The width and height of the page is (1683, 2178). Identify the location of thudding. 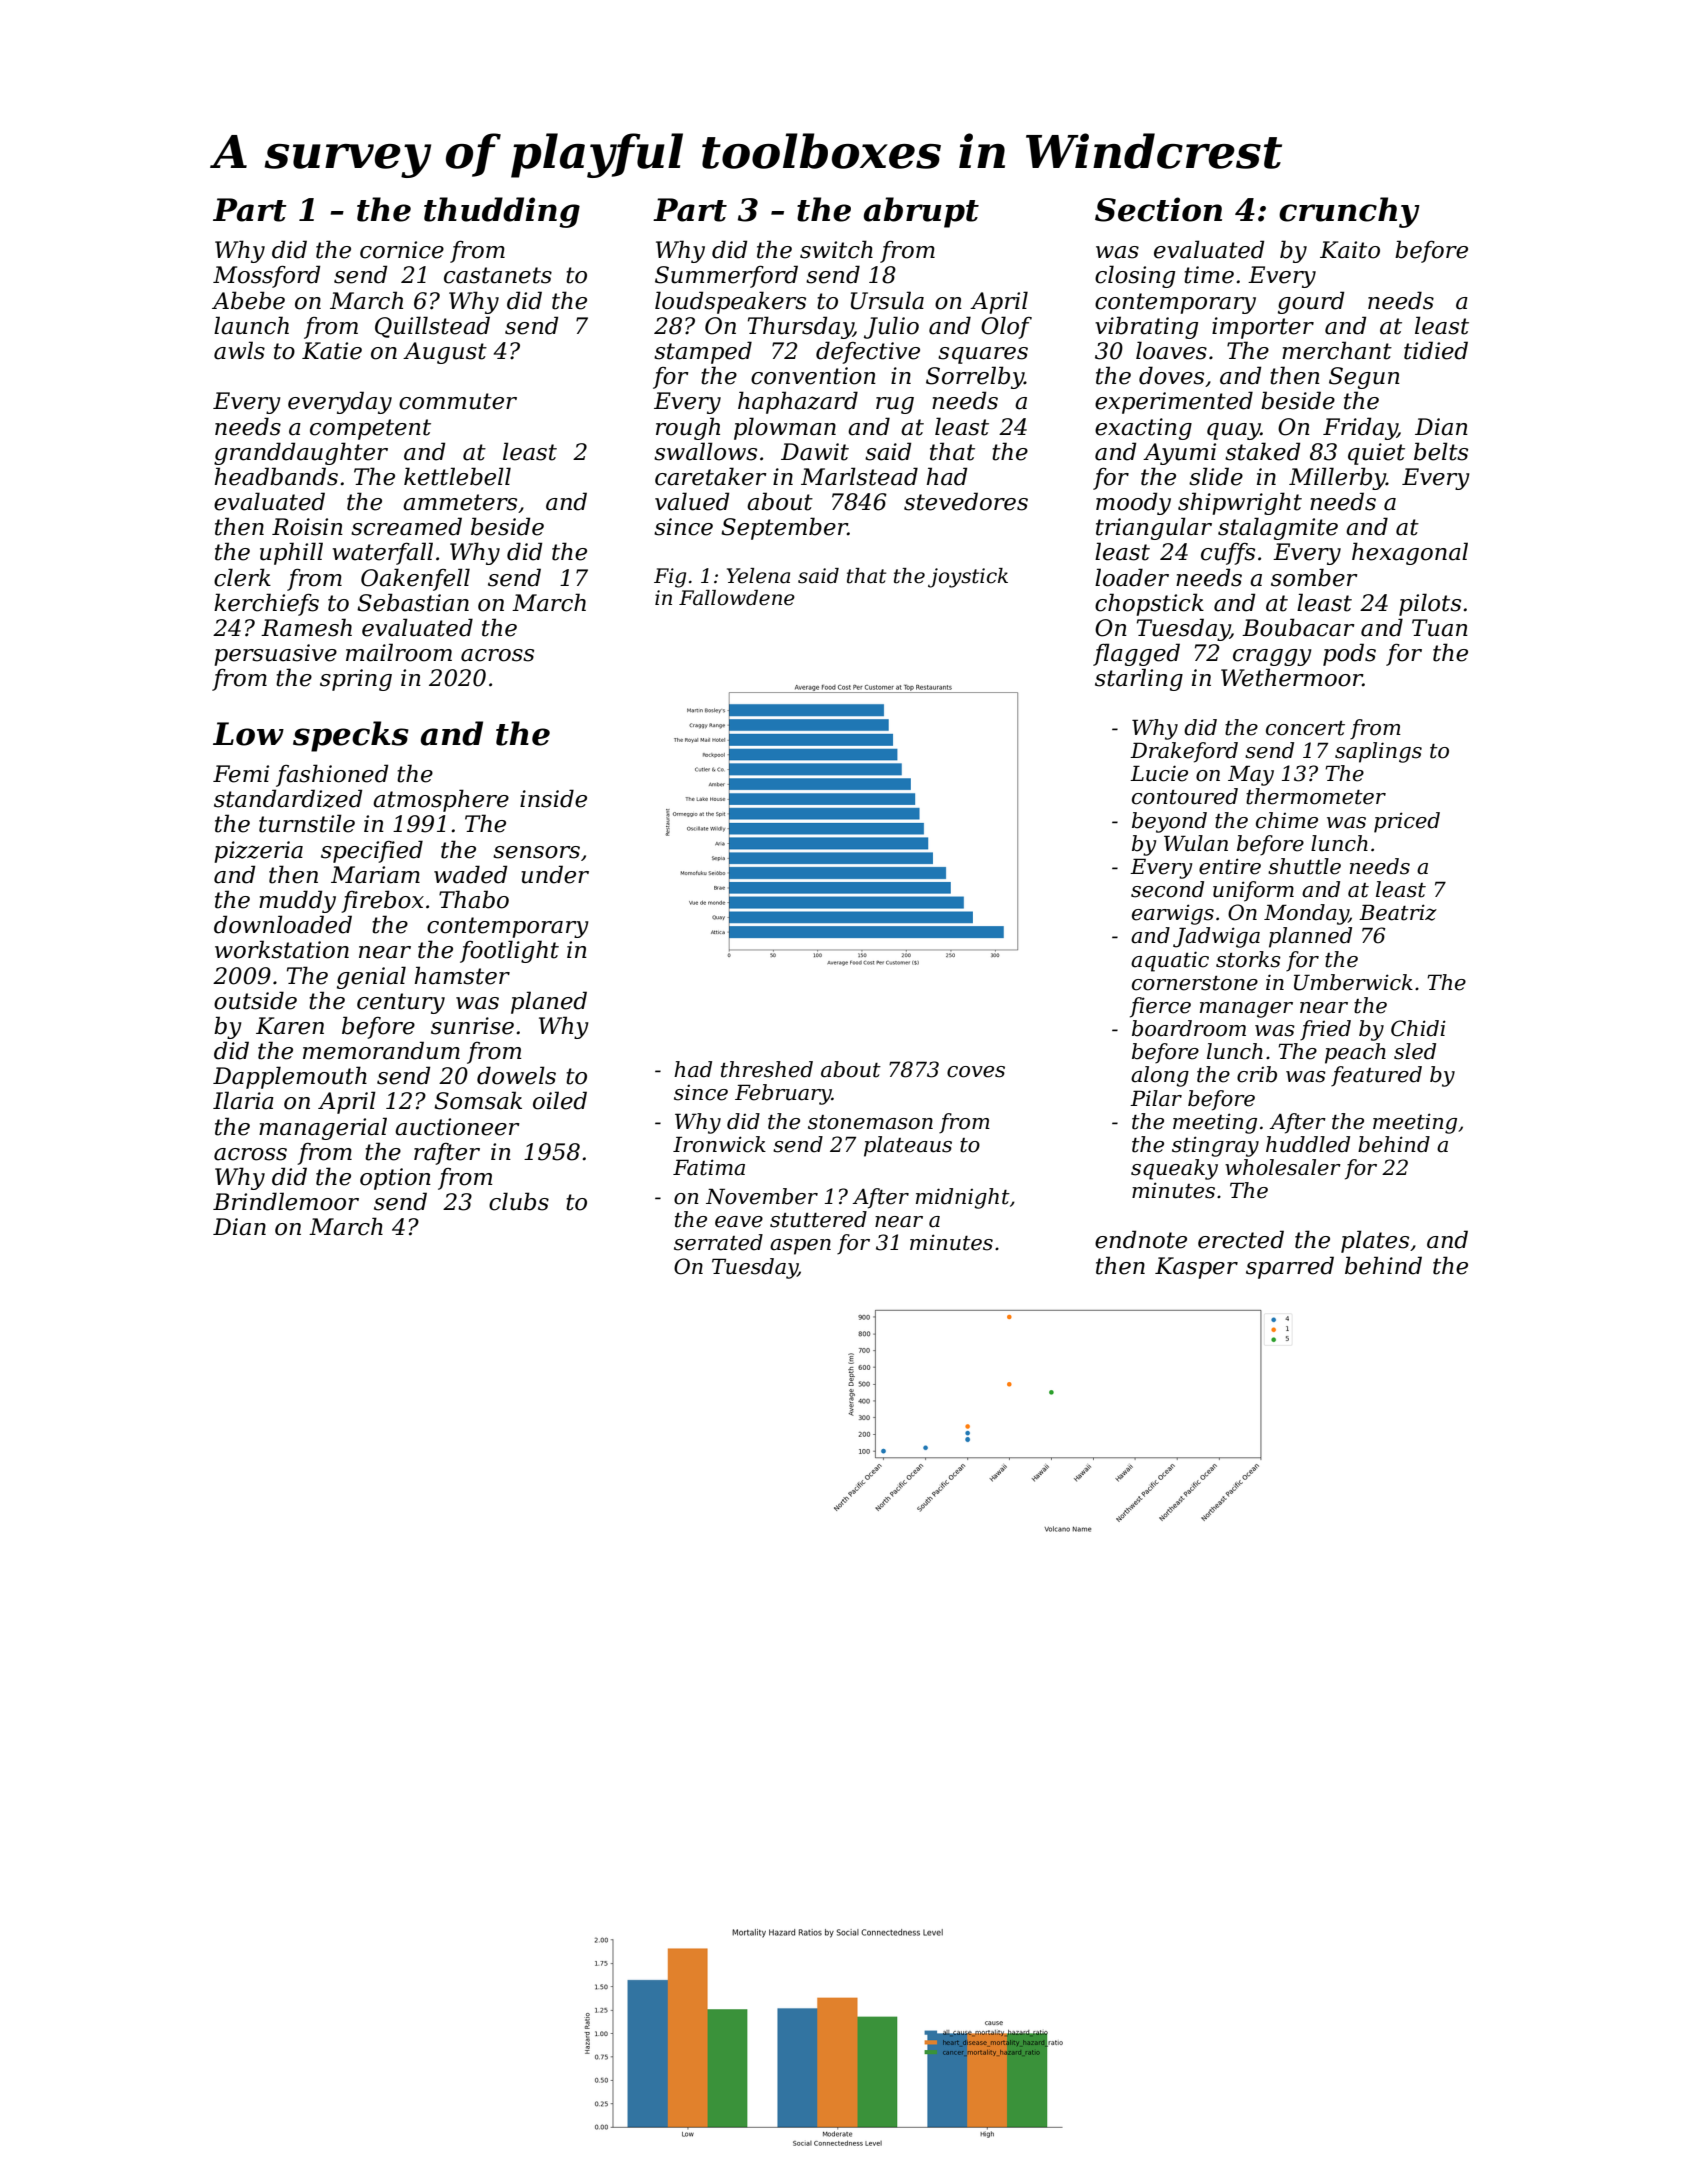
(502, 212).
